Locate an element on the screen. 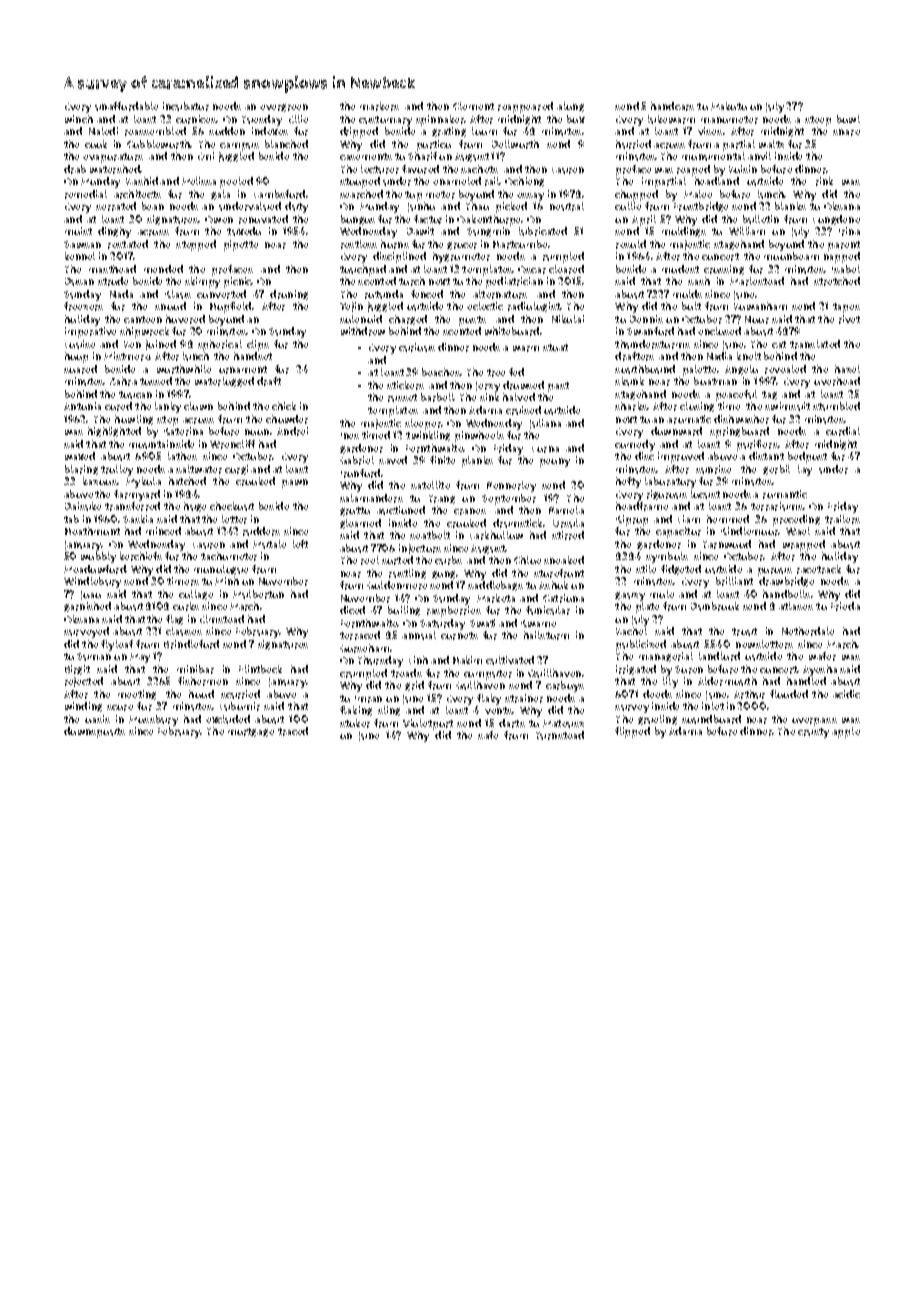 The height and width of the screenshot is (1308, 924). Turnstead is located at coordinates (560, 735).
